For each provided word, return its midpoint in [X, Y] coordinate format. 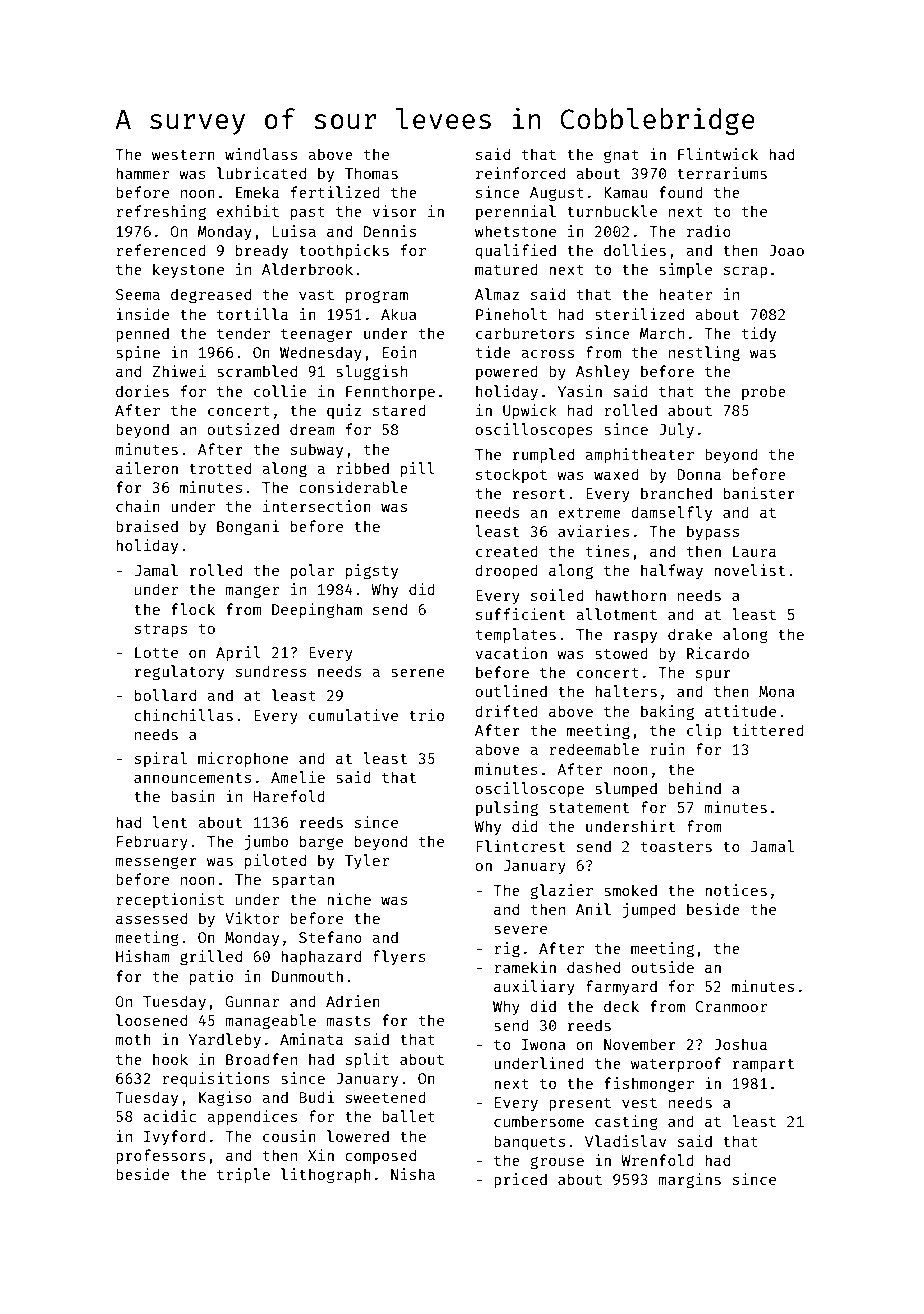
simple [685, 270]
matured [506, 269]
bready [262, 251]
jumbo [266, 843]
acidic [169, 1116]
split [367, 1060]
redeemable [594, 749]
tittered [768, 730]
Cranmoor [731, 1006]
